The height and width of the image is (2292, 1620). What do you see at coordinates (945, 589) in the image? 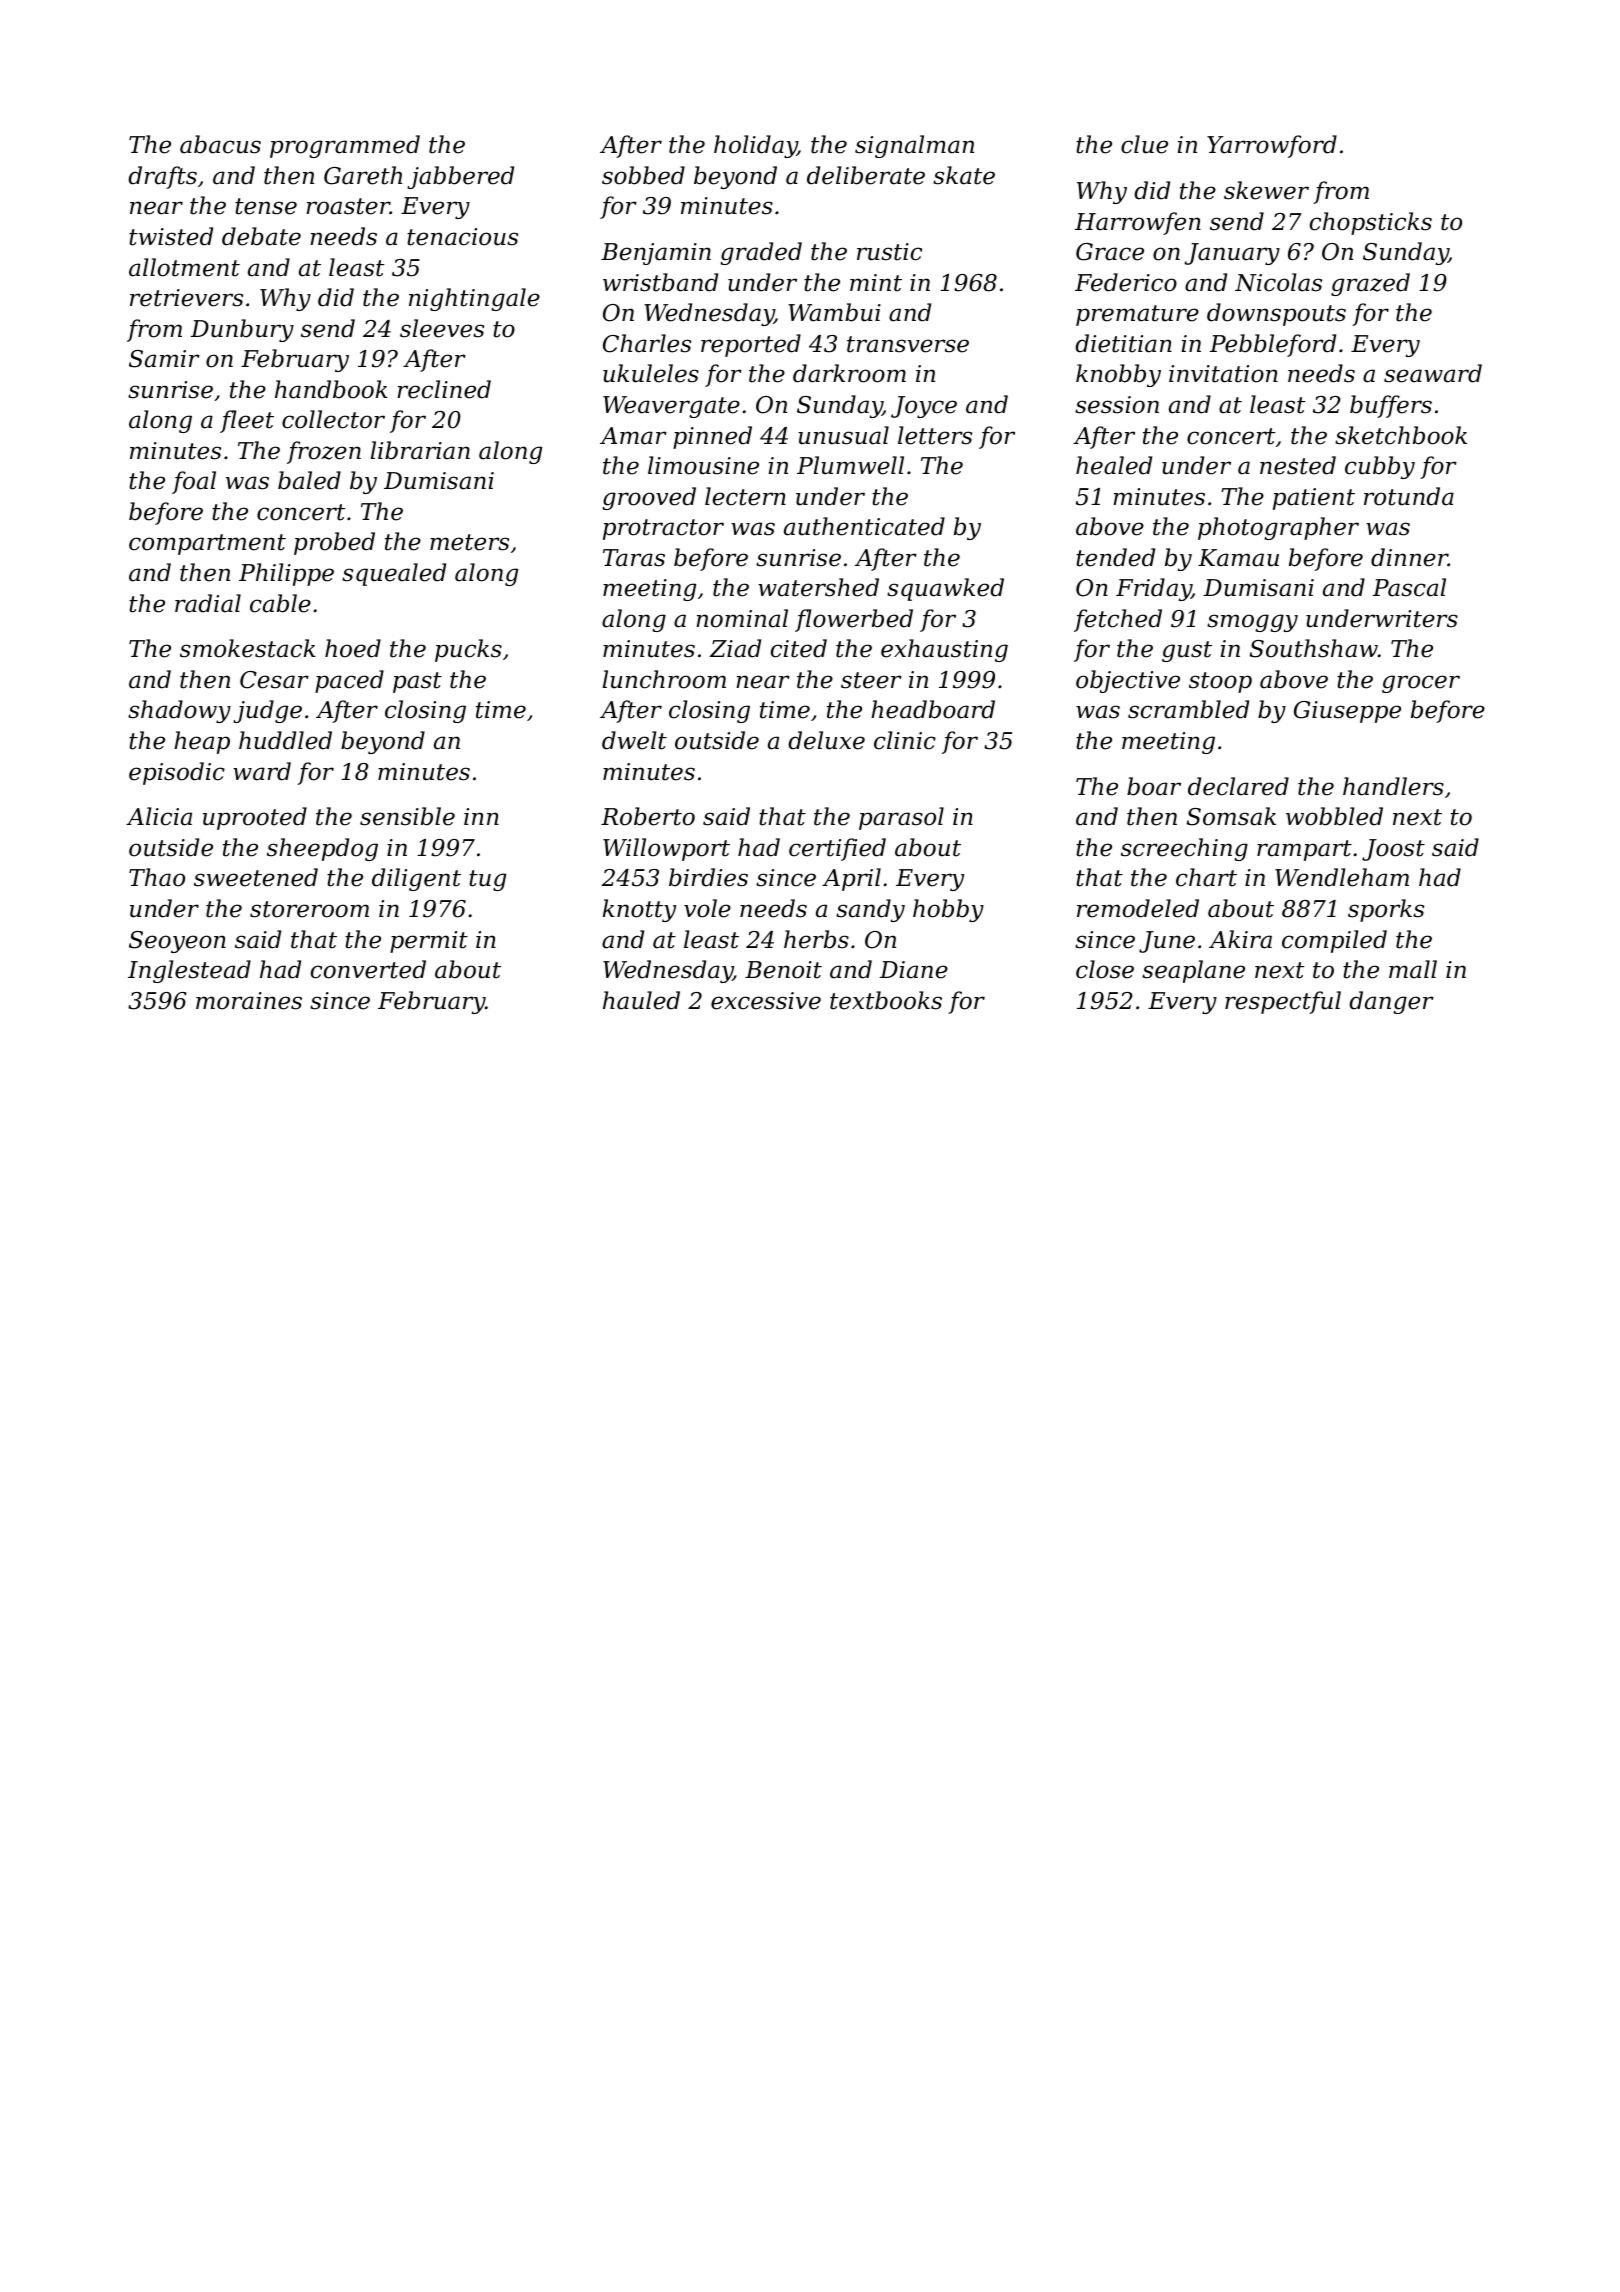
I see `squawked` at bounding box center [945, 589].
